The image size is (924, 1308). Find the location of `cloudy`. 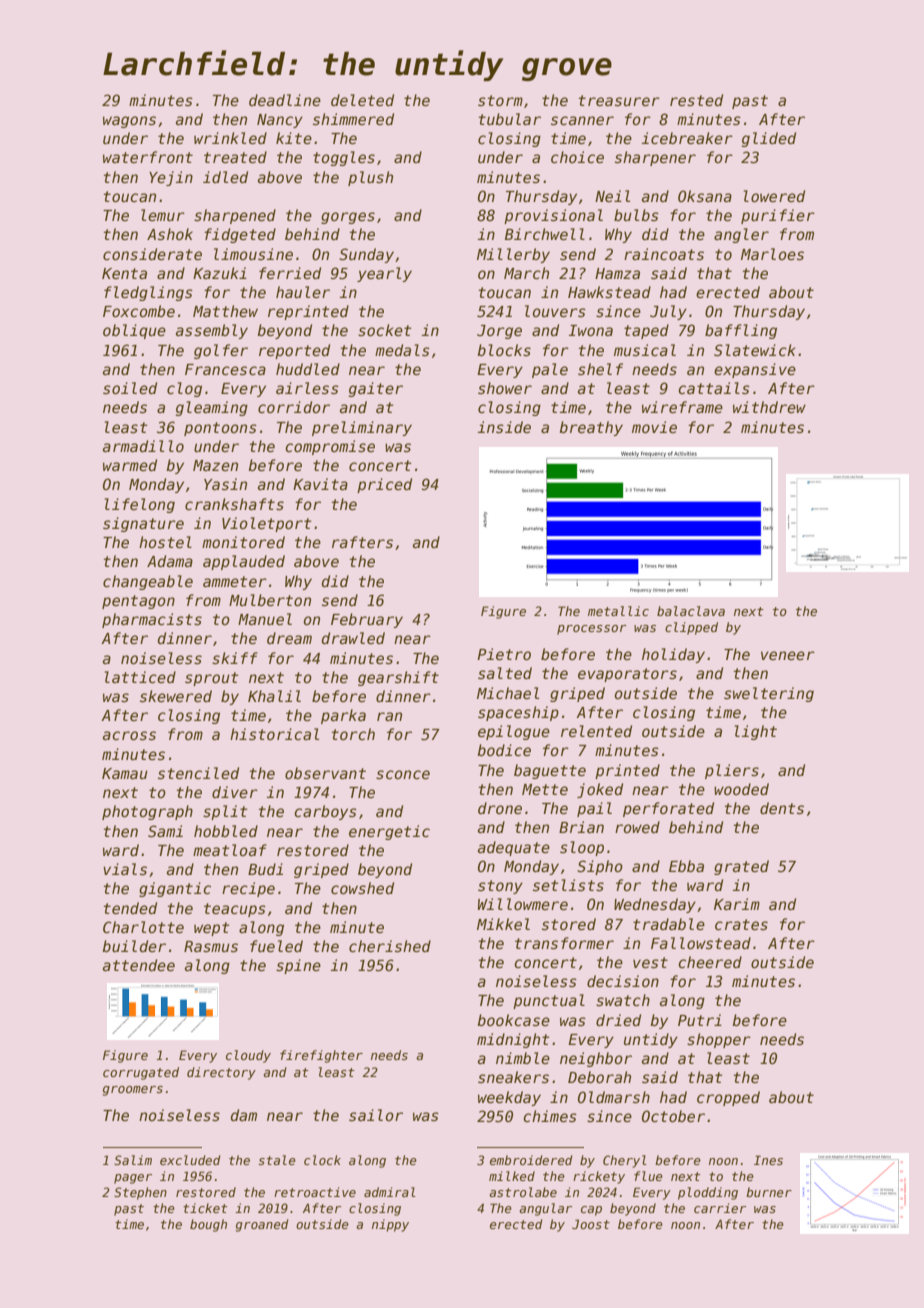

cloudy is located at coordinates (248, 1056).
